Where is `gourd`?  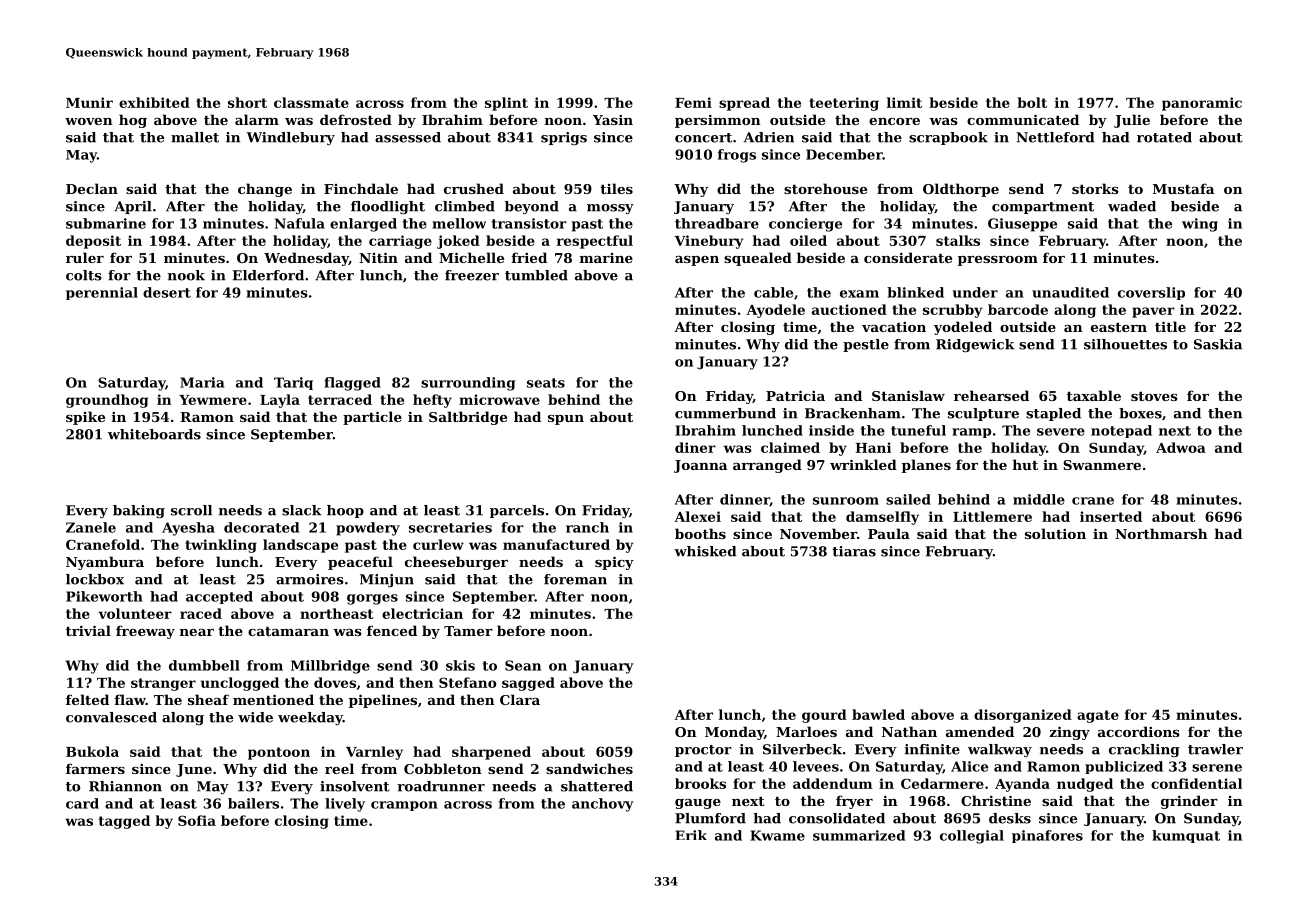
gourd is located at coordinates (824, 716).
